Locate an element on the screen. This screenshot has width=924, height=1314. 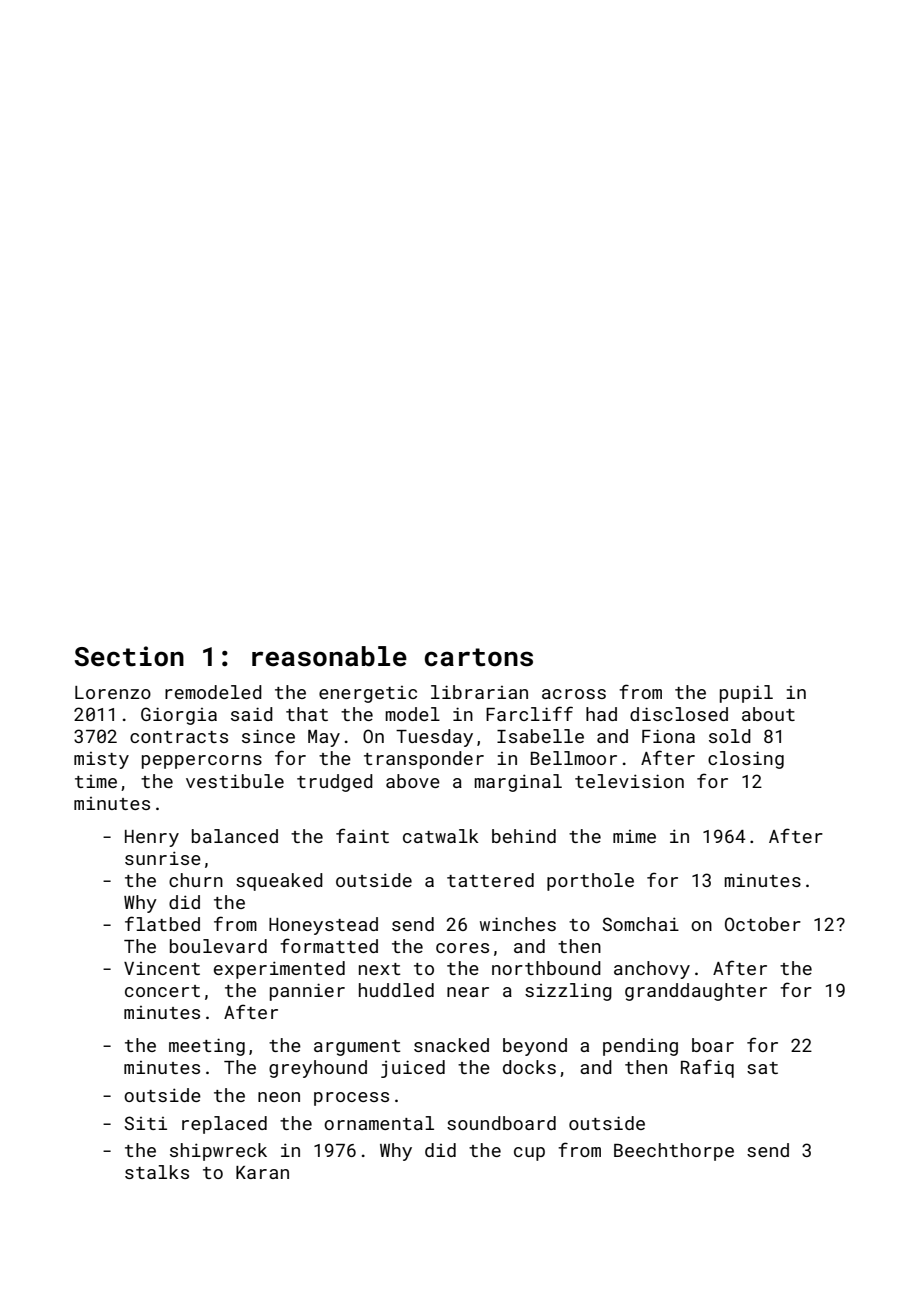
ornamental is located at coordinates (379, 1123).
